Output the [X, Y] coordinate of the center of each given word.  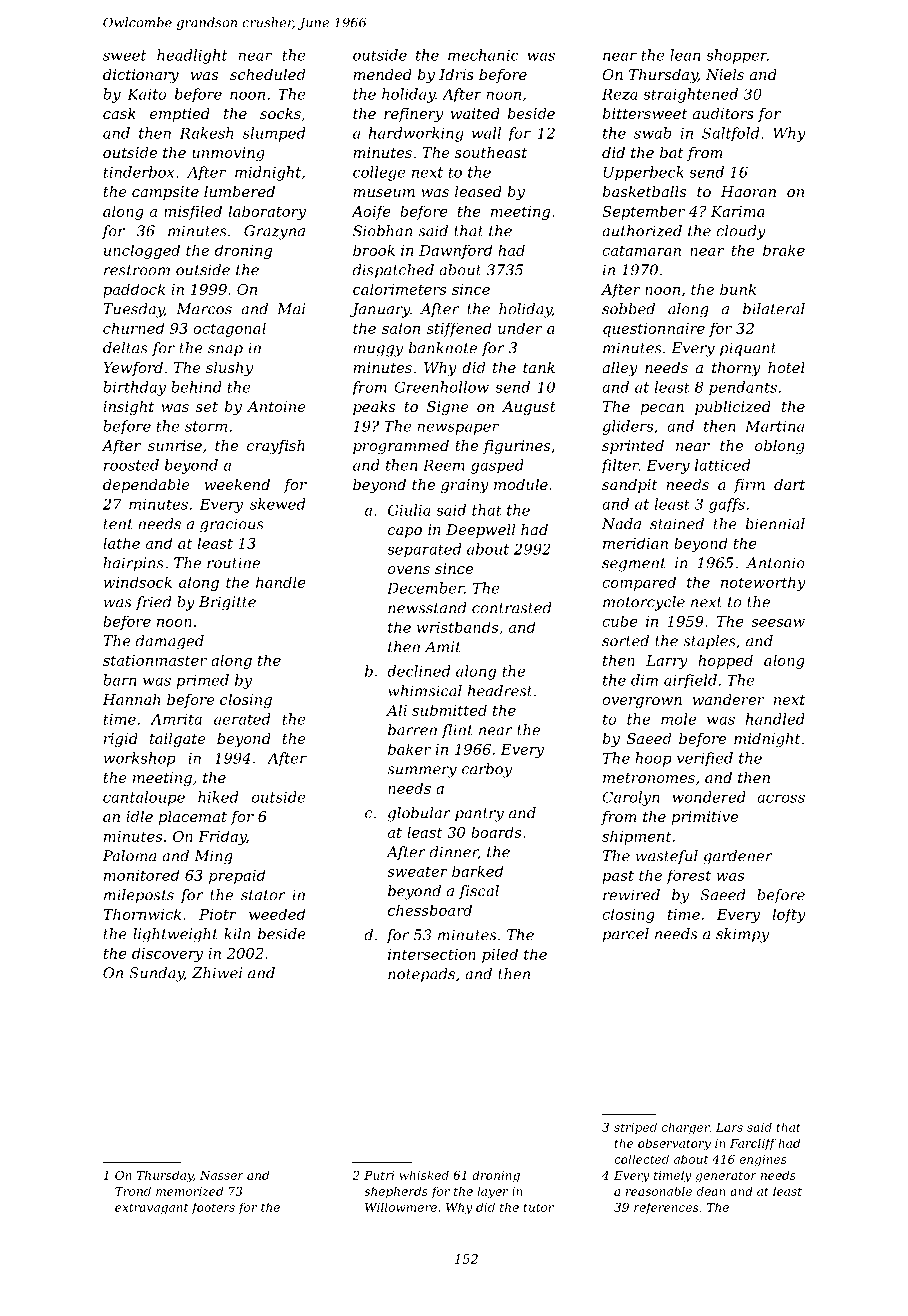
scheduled [267, 74]
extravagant [151, 1209]
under [520, 328]
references [666, 1208]
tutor [539, 1207]
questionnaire [654, 330]
